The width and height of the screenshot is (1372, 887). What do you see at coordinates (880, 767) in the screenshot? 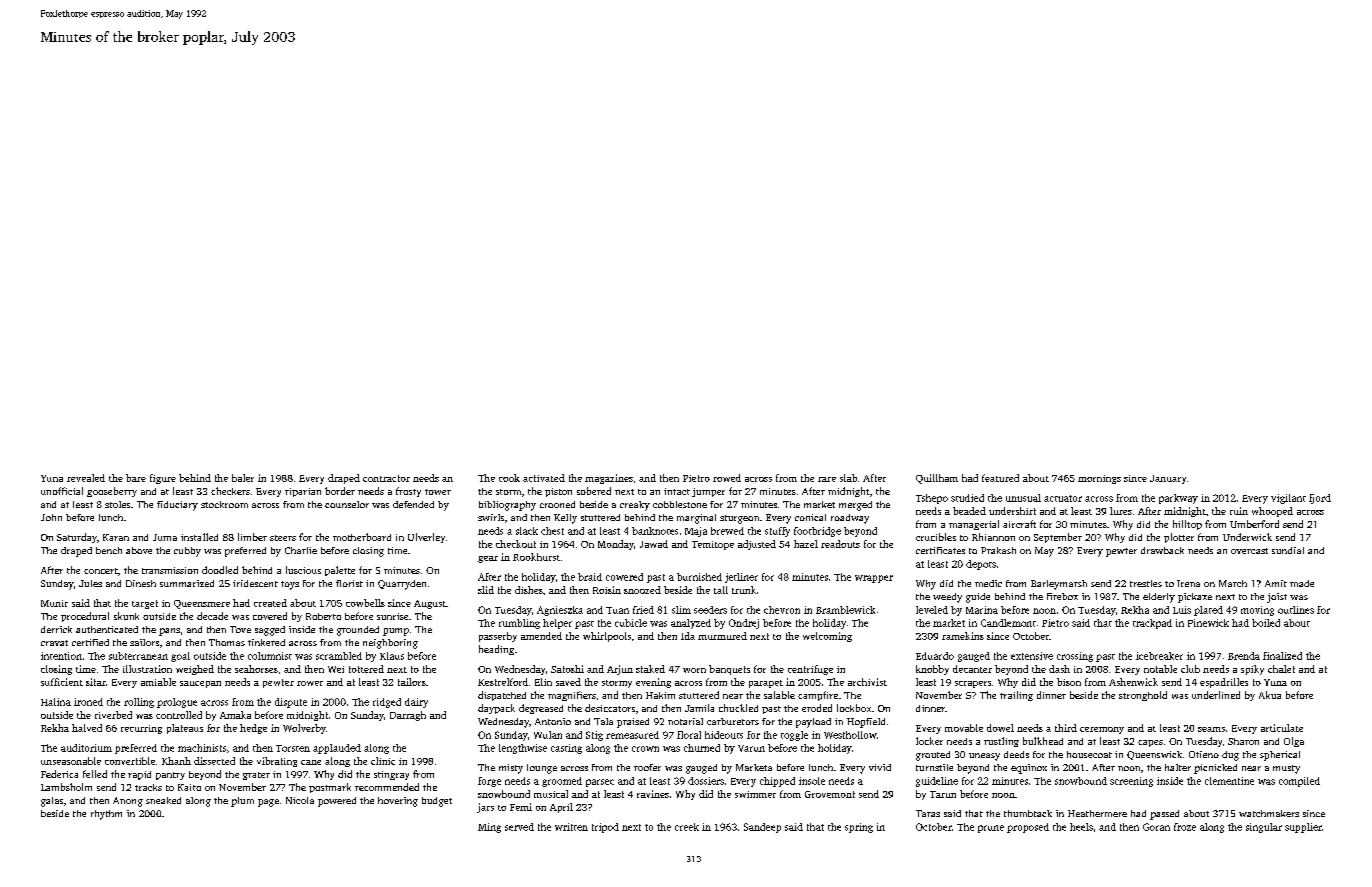
I see `vivid` at bounding box center [880, 767].
